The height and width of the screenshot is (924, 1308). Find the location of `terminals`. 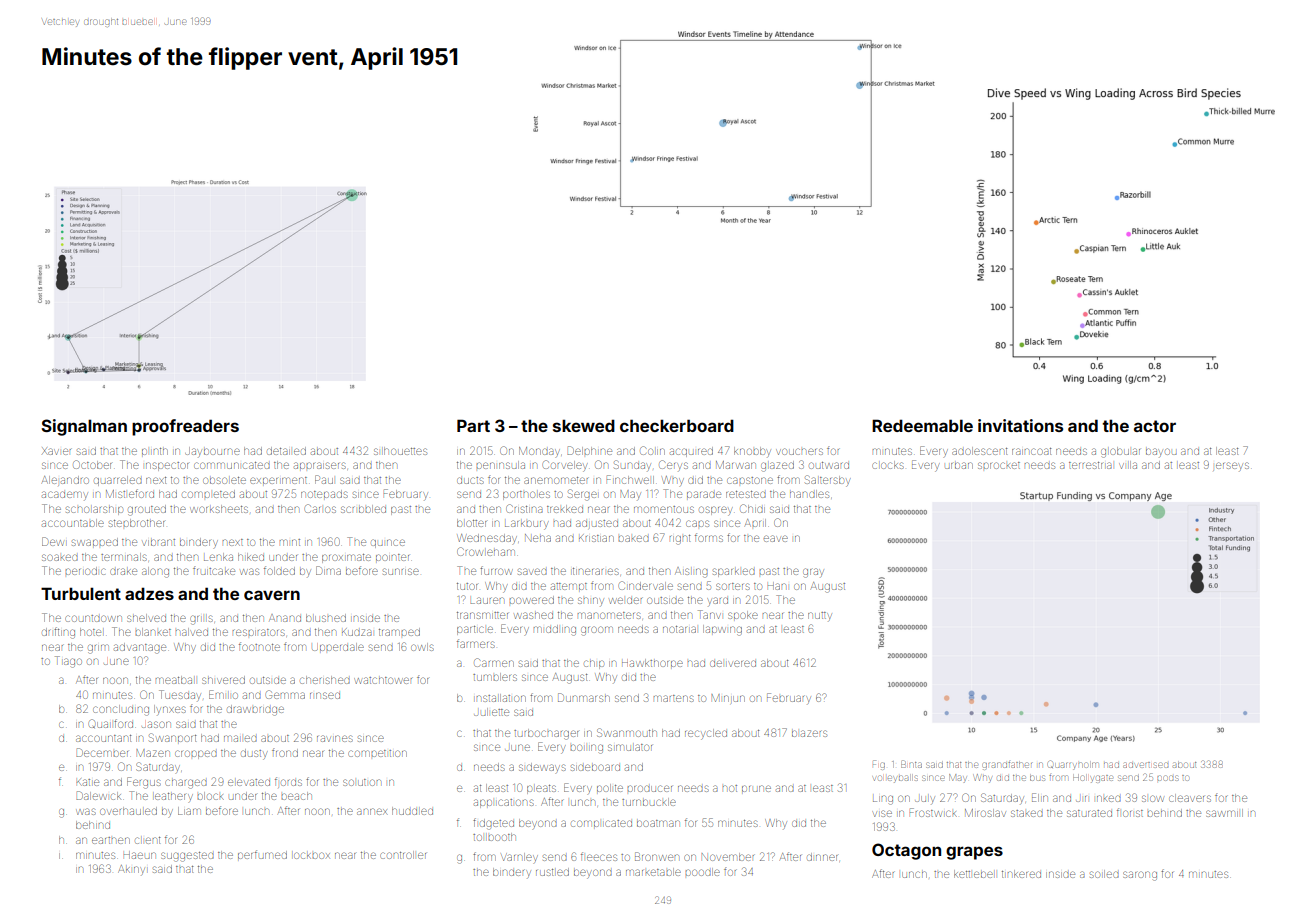

terminals is located at coordinates (124, 557).
